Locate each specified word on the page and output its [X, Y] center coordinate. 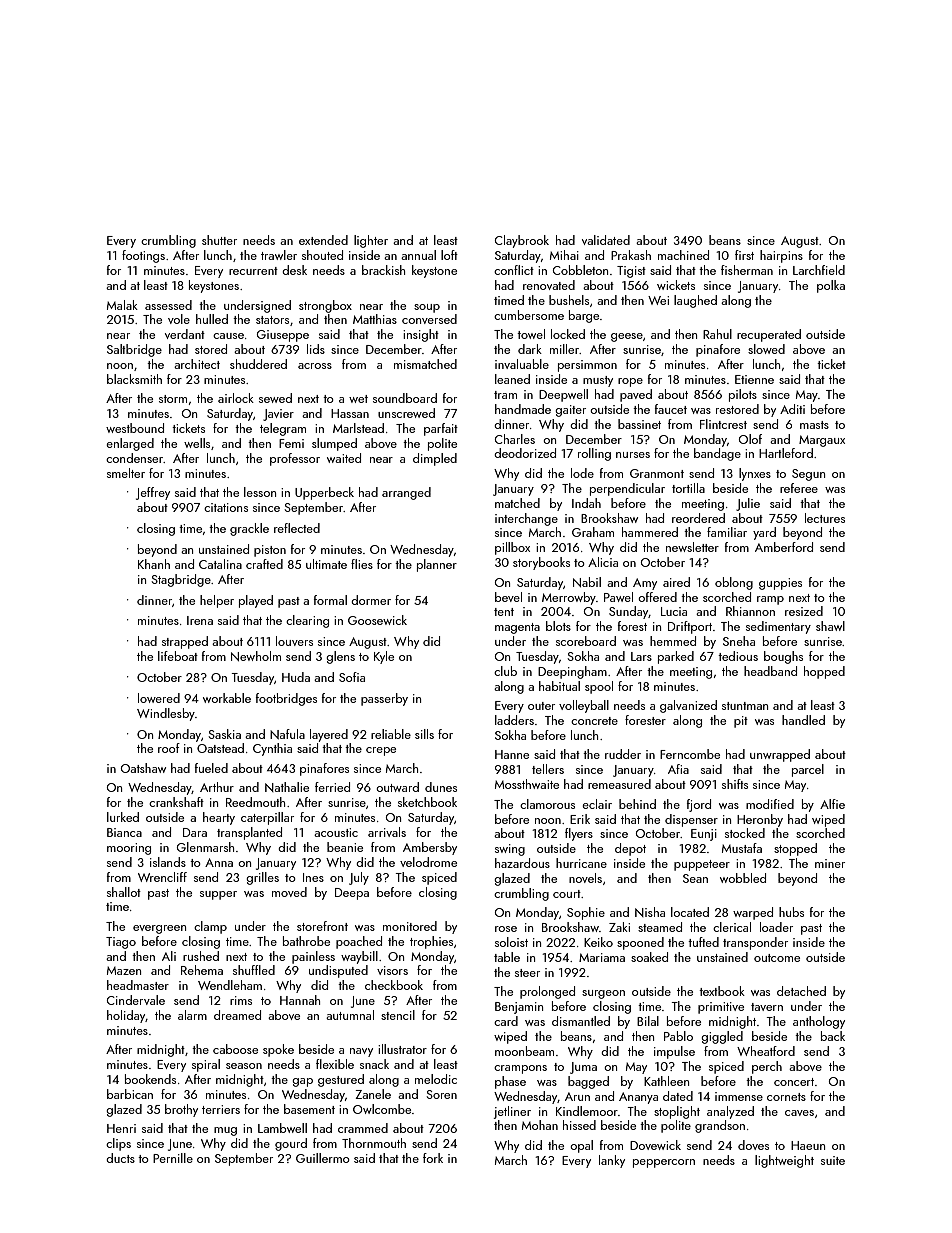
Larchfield [819, 270]
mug [225, 1131]
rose [506, 929]
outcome [777, 958]
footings [143, 256]
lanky [612, 1161]
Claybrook [522, 241]
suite [833, 1160]
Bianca [124, 832]
